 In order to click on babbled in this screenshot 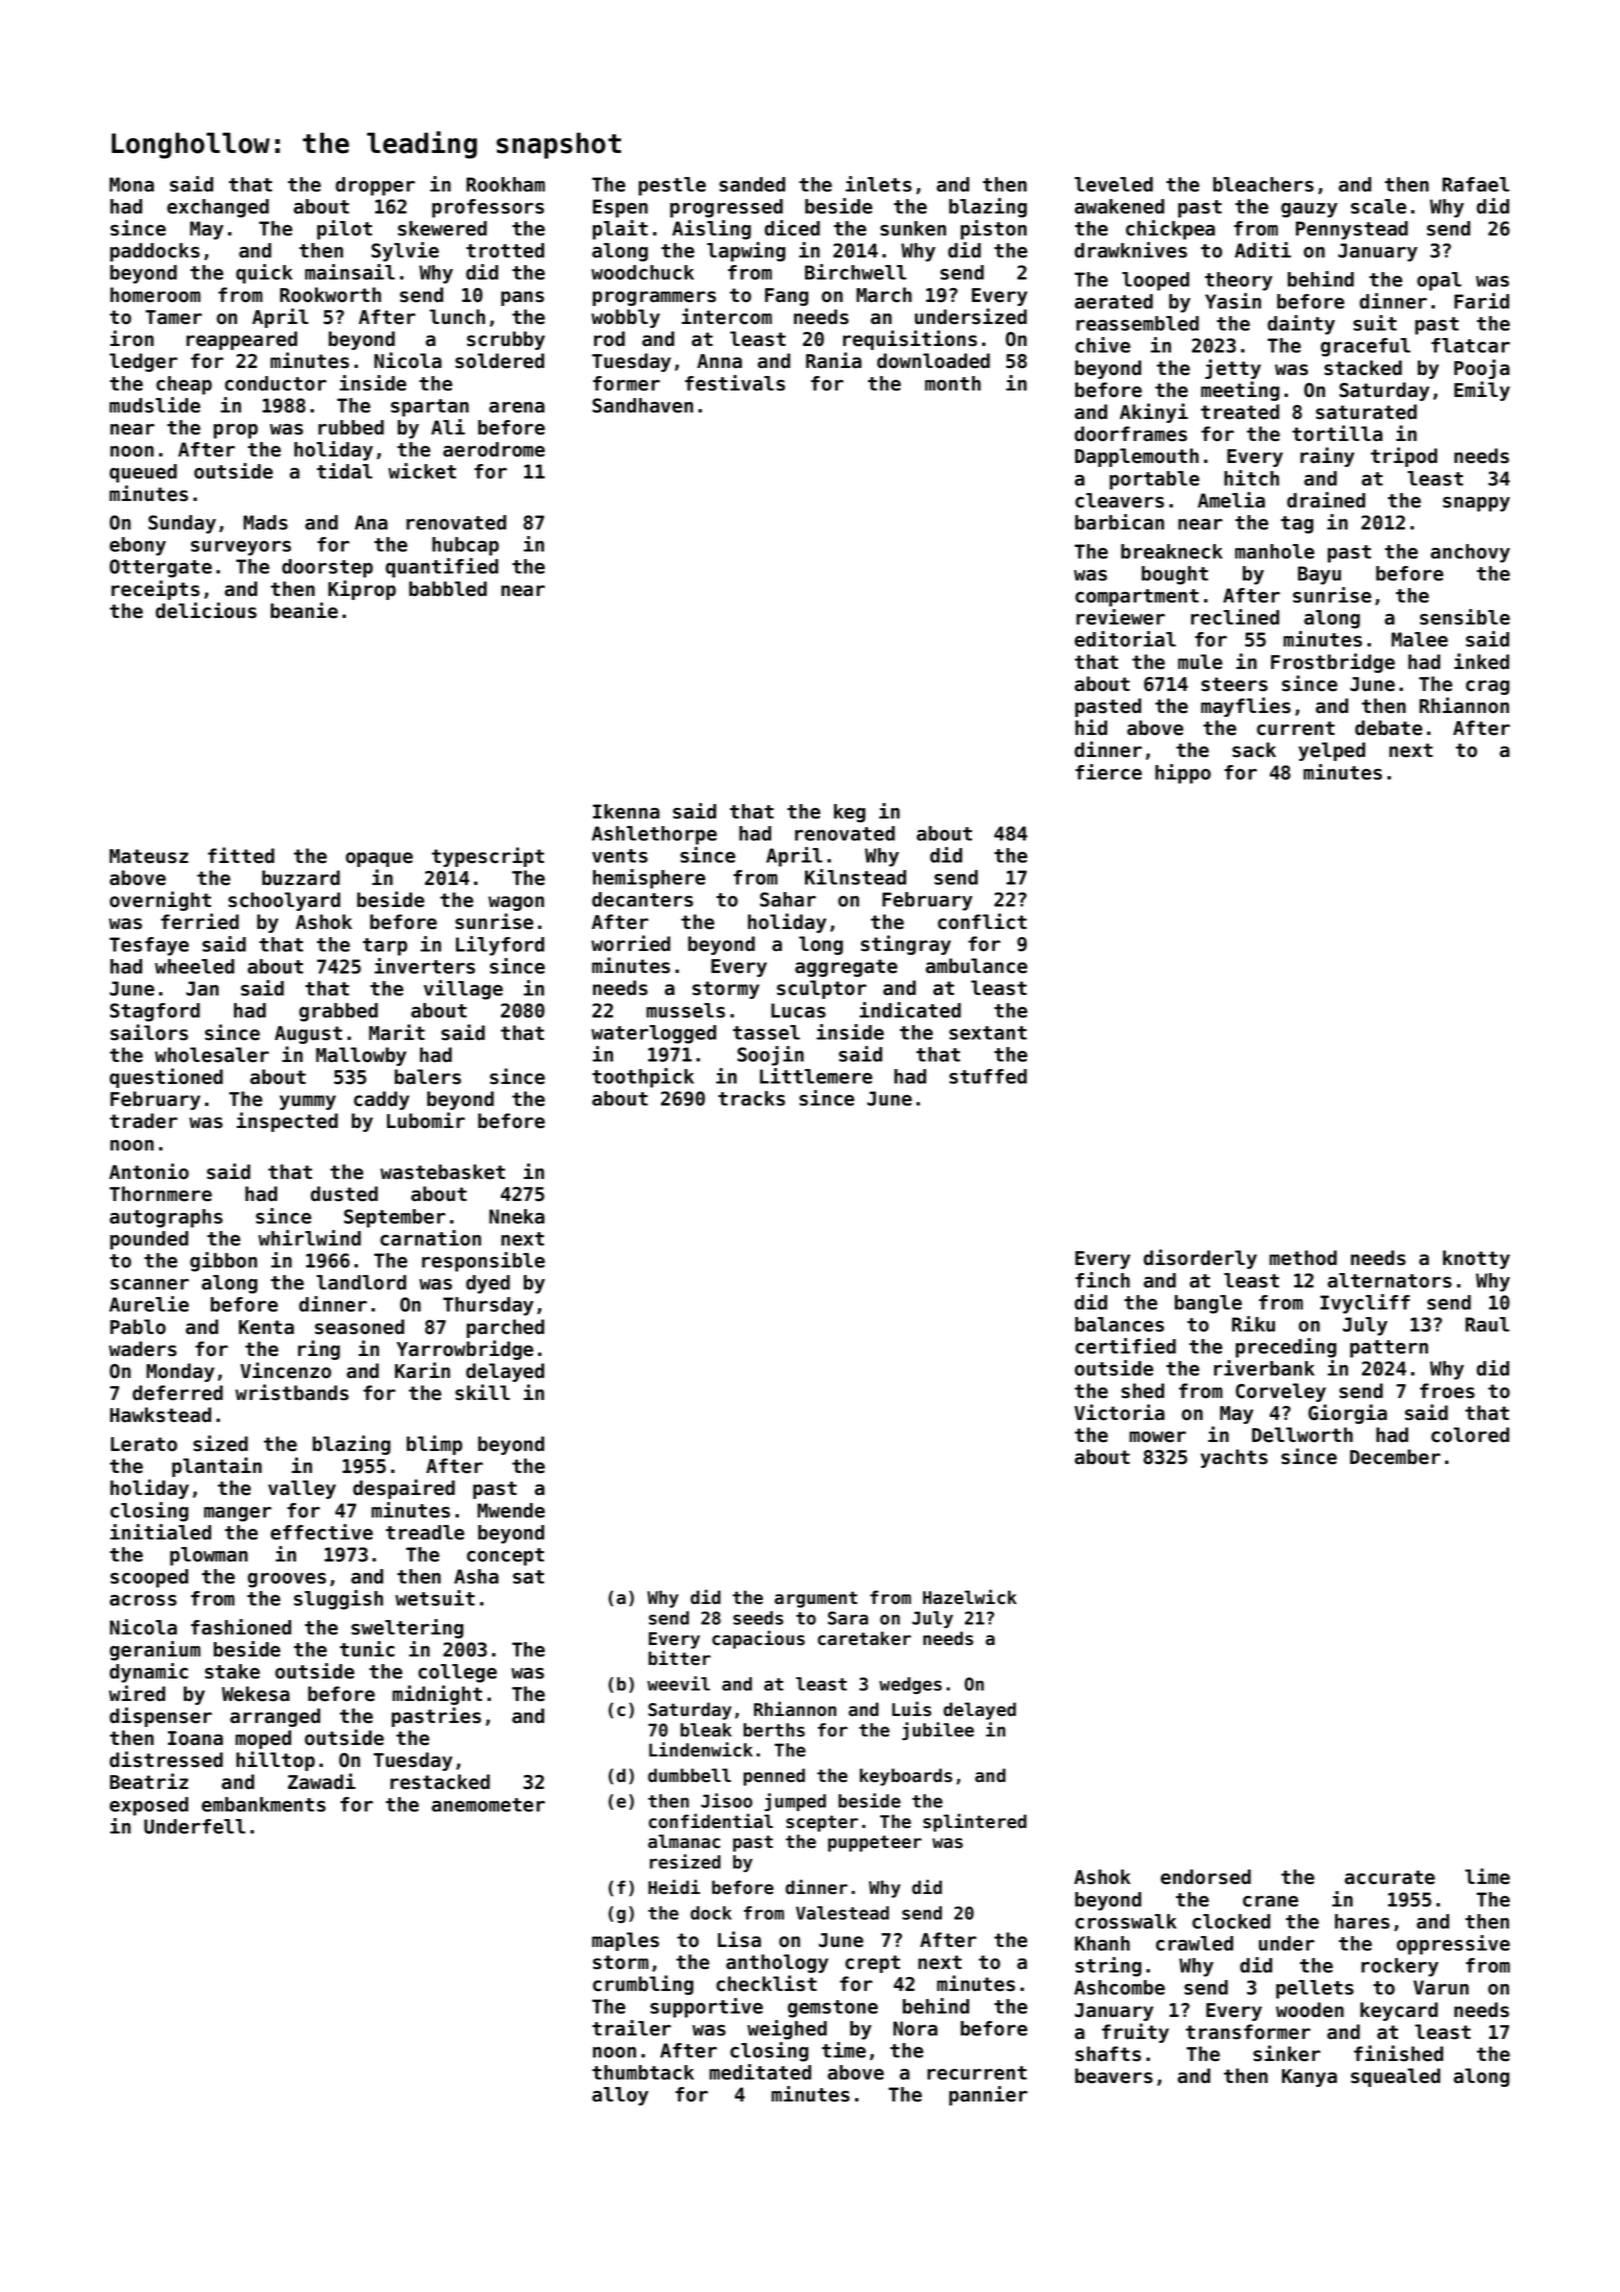, I will do `click(448, 589)`.
